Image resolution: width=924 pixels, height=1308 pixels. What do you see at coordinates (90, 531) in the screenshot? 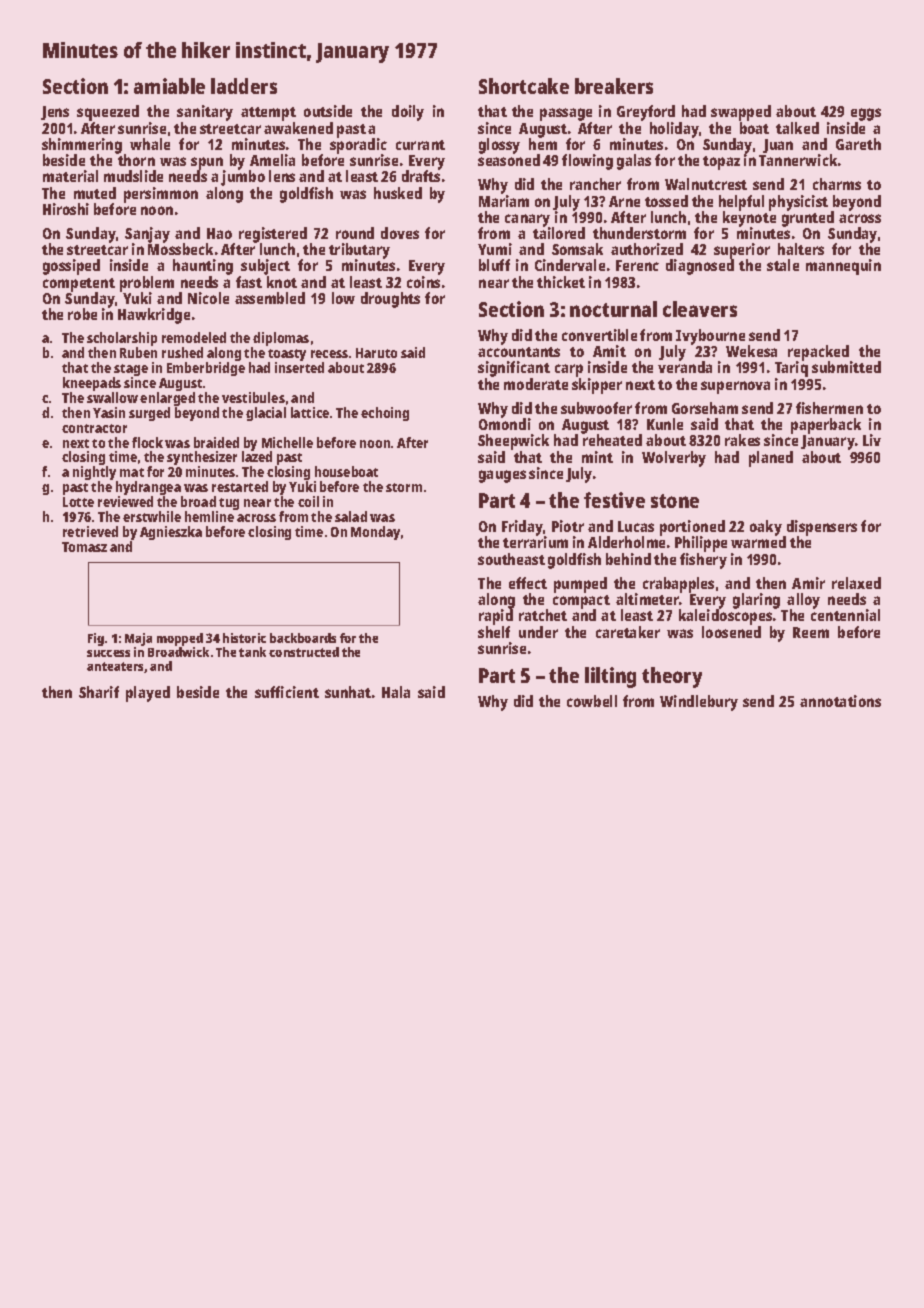
I see `retrieved` at bounding box center [90, 531].
